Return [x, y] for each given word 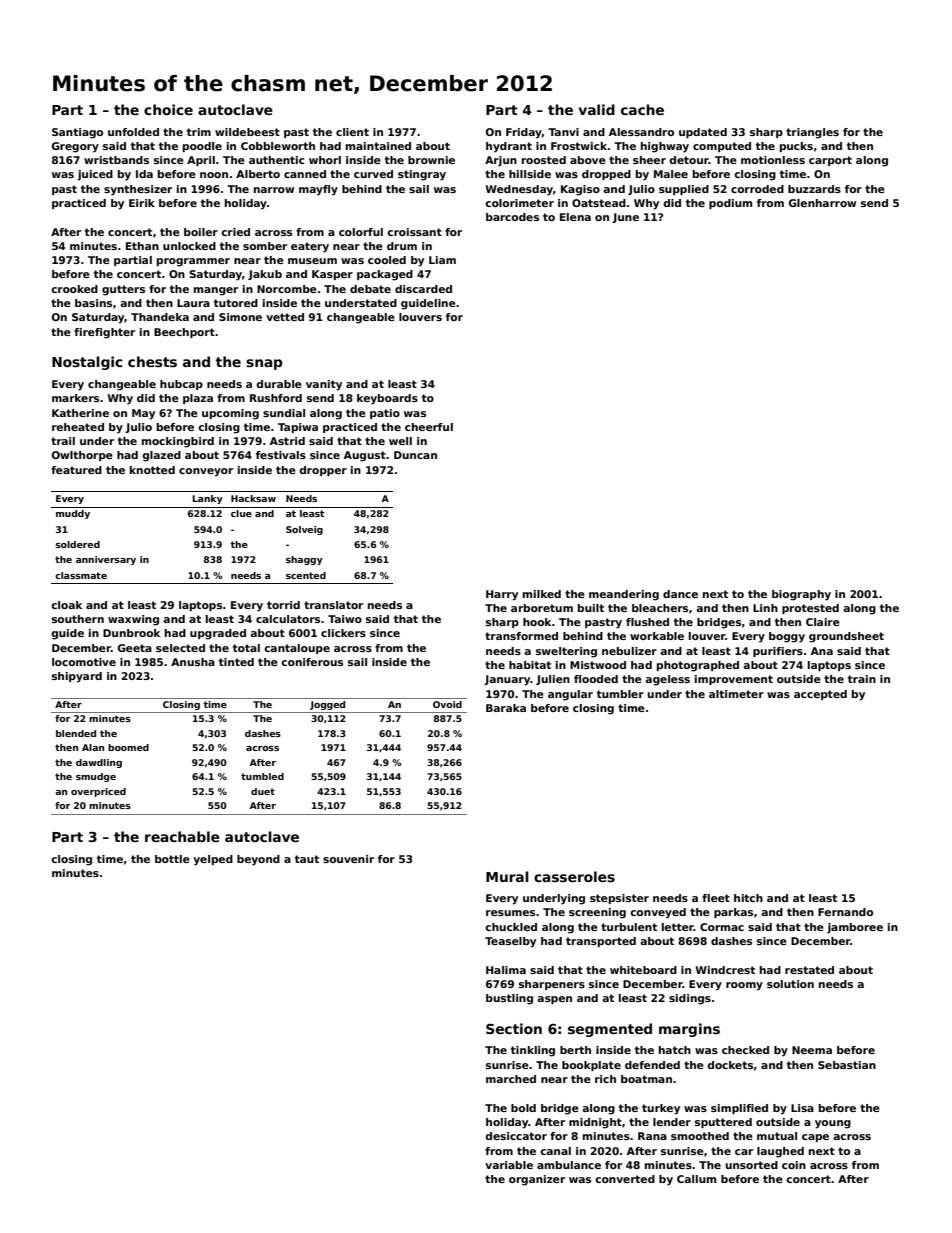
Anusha [193, 662]
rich [605, 1079]
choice [168, 109]
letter [678, 927]
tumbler [620, 694]
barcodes [512, 217]
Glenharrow [822, 203]
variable [509, 1165]
